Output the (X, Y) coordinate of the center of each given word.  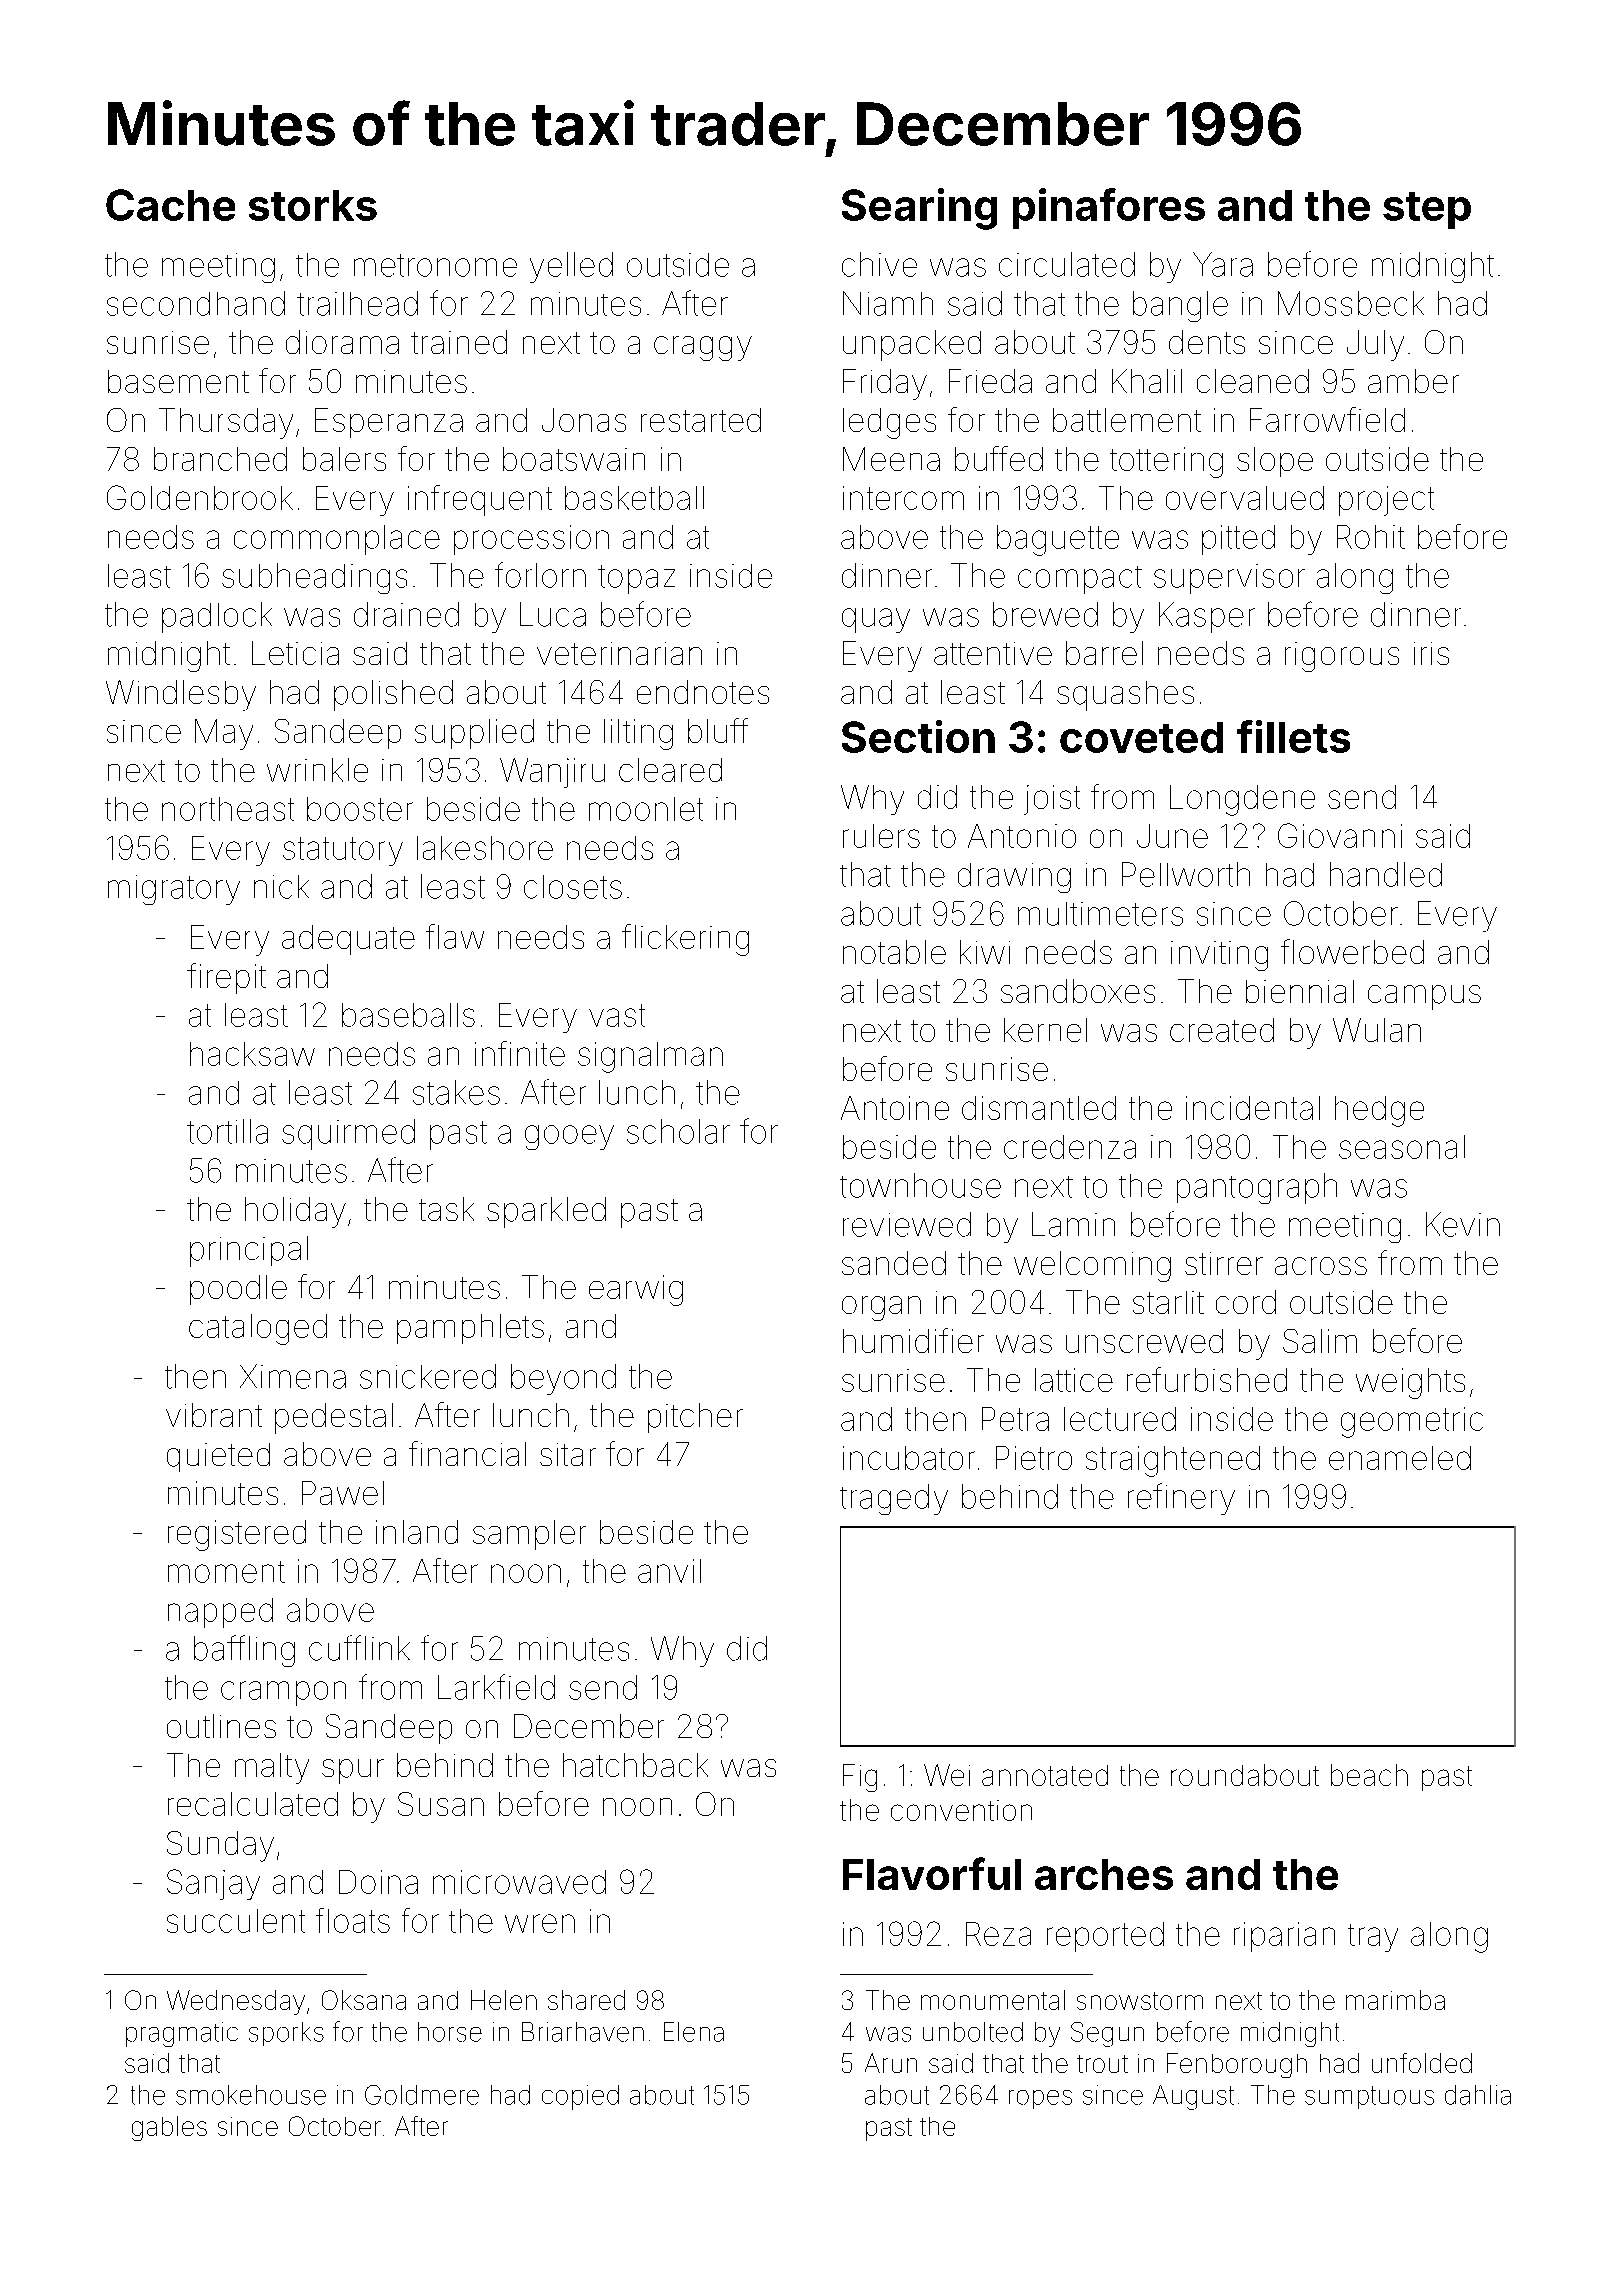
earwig (636, 1290)
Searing (919, 209)
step (1427, 210)
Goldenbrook (200, 497)
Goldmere (422, 2095)
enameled (1400, 1458)
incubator (909, 1458)
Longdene (1242, 800)
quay (876, 620)
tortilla (227, 1131)
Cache (170, 205)
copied (580, 2097)
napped (220, 1613)
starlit (1168, 1302)
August (1193, 2097)
